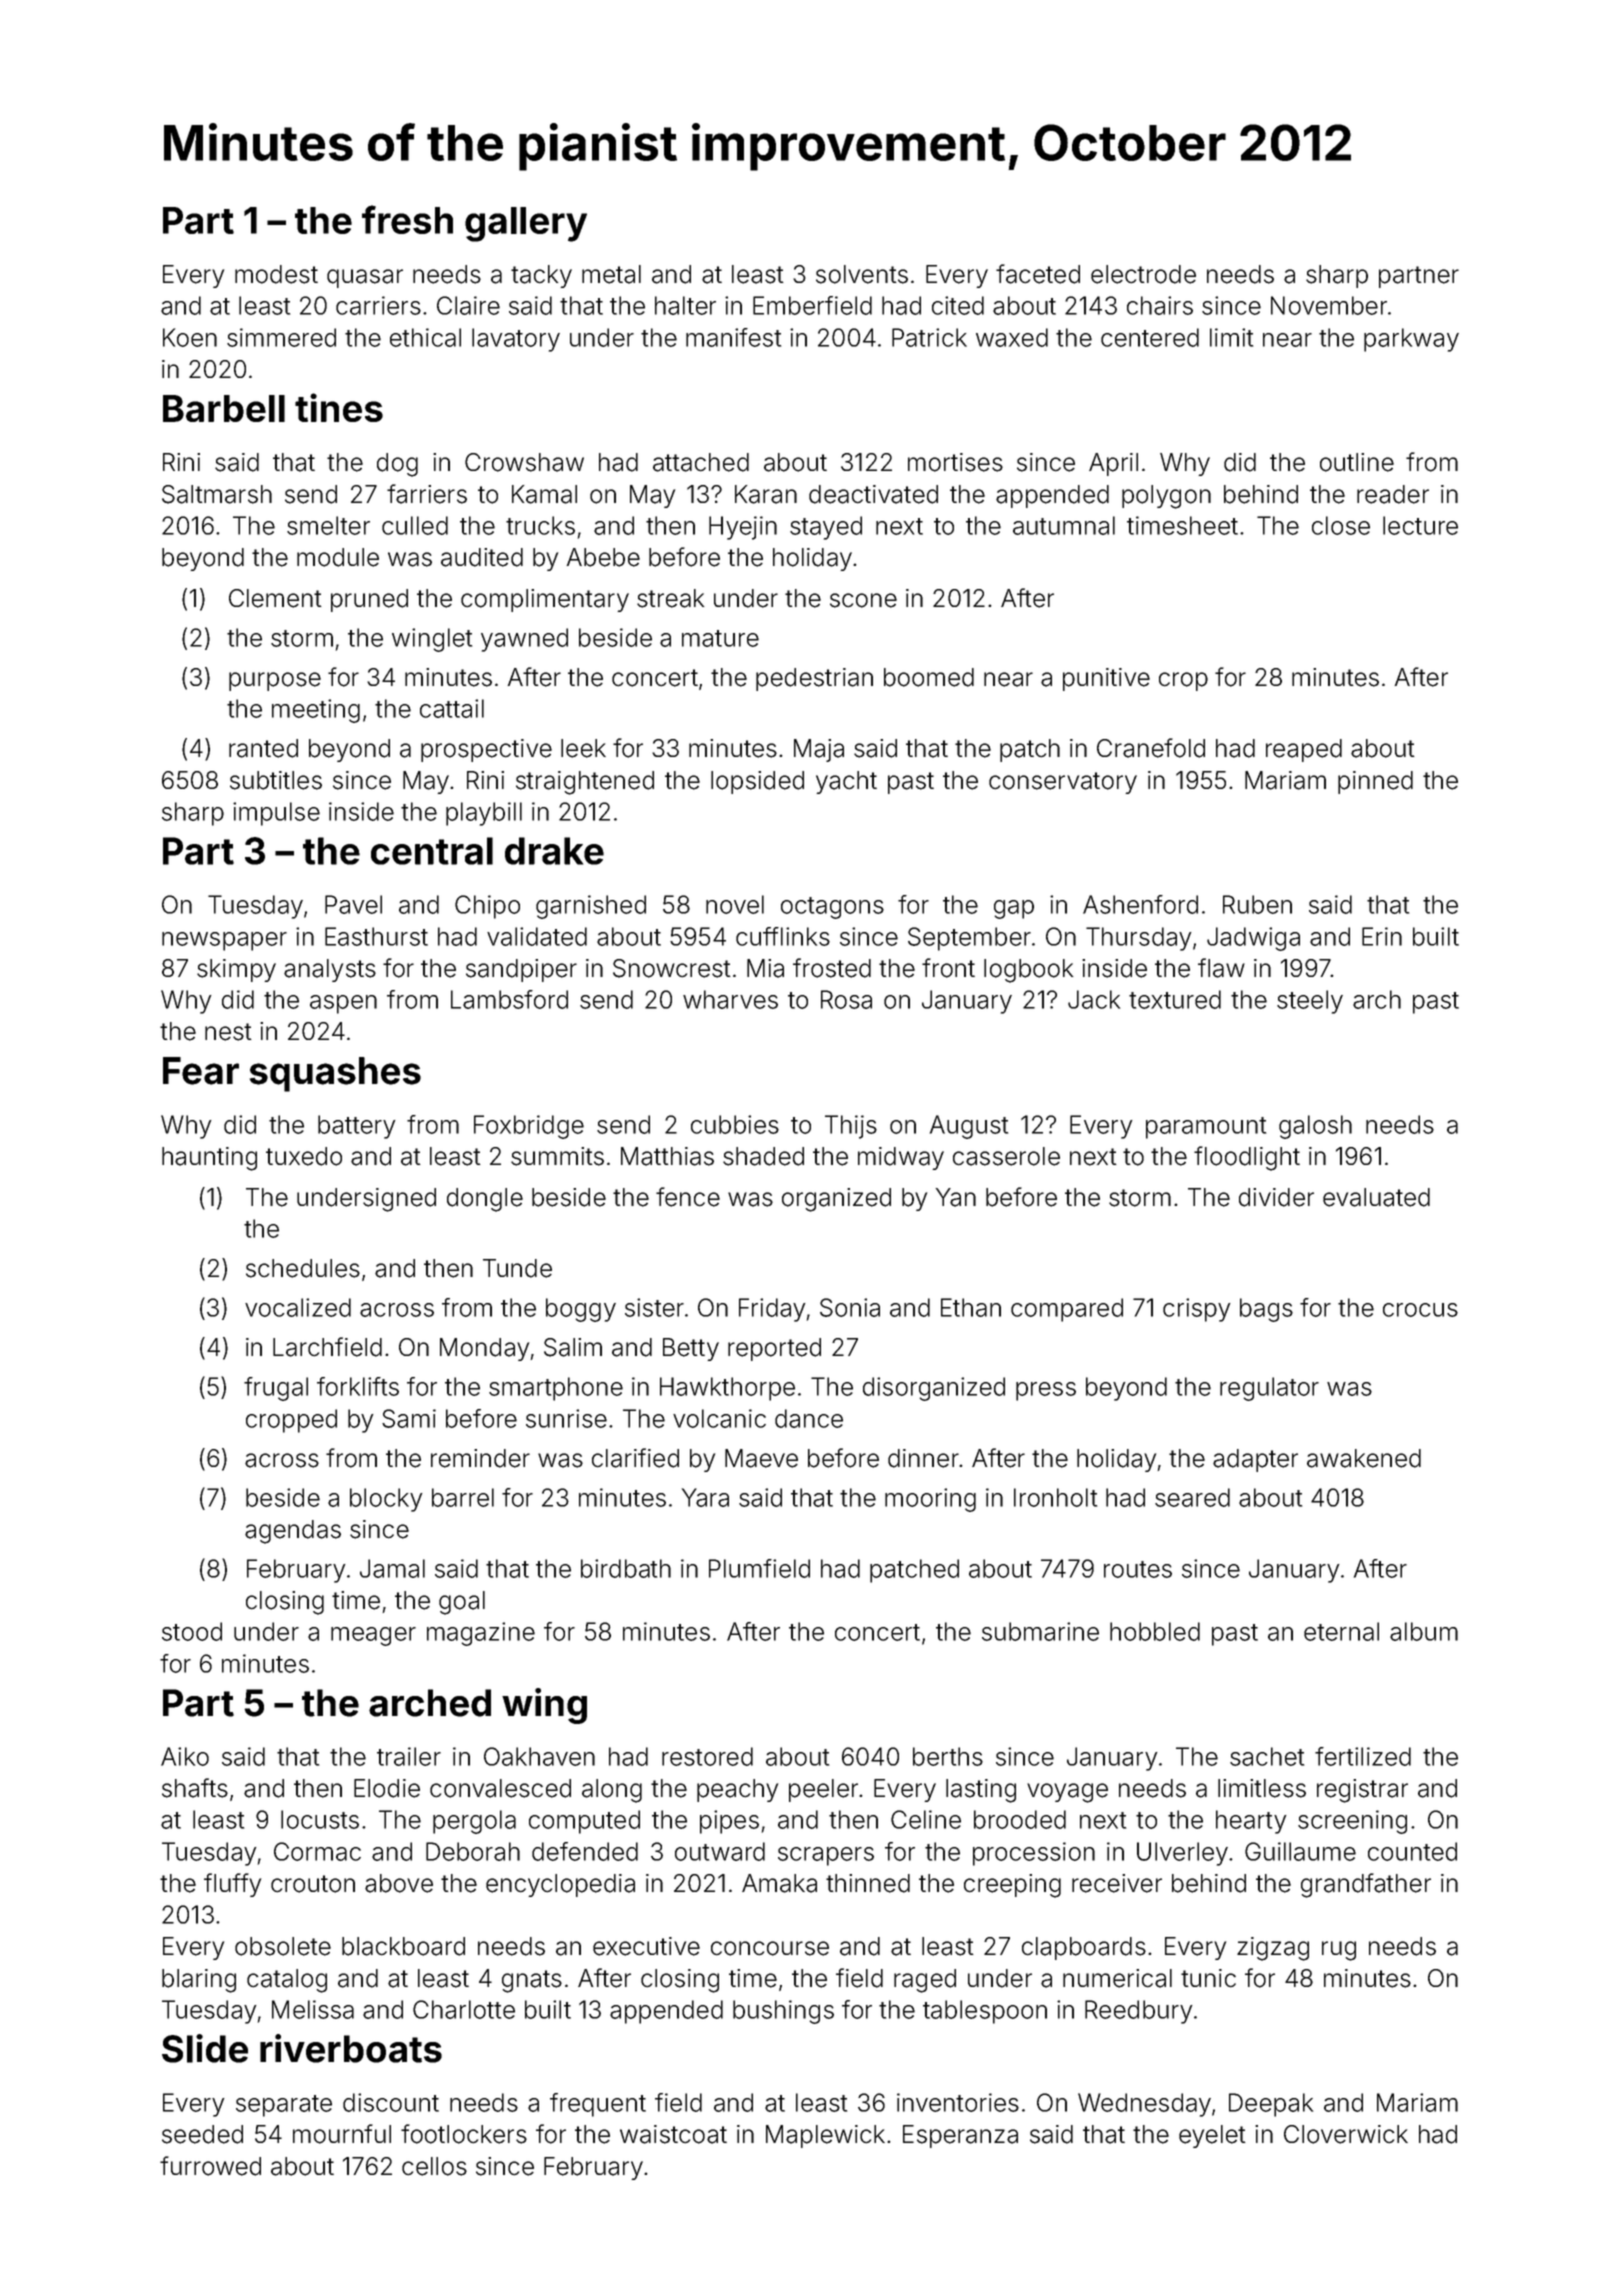 Image resolution: width=1620 pixels, height=2292 pixels. Describe the element at coordinates (673, 2134) in the document. I see `waistcoat` at that location.
